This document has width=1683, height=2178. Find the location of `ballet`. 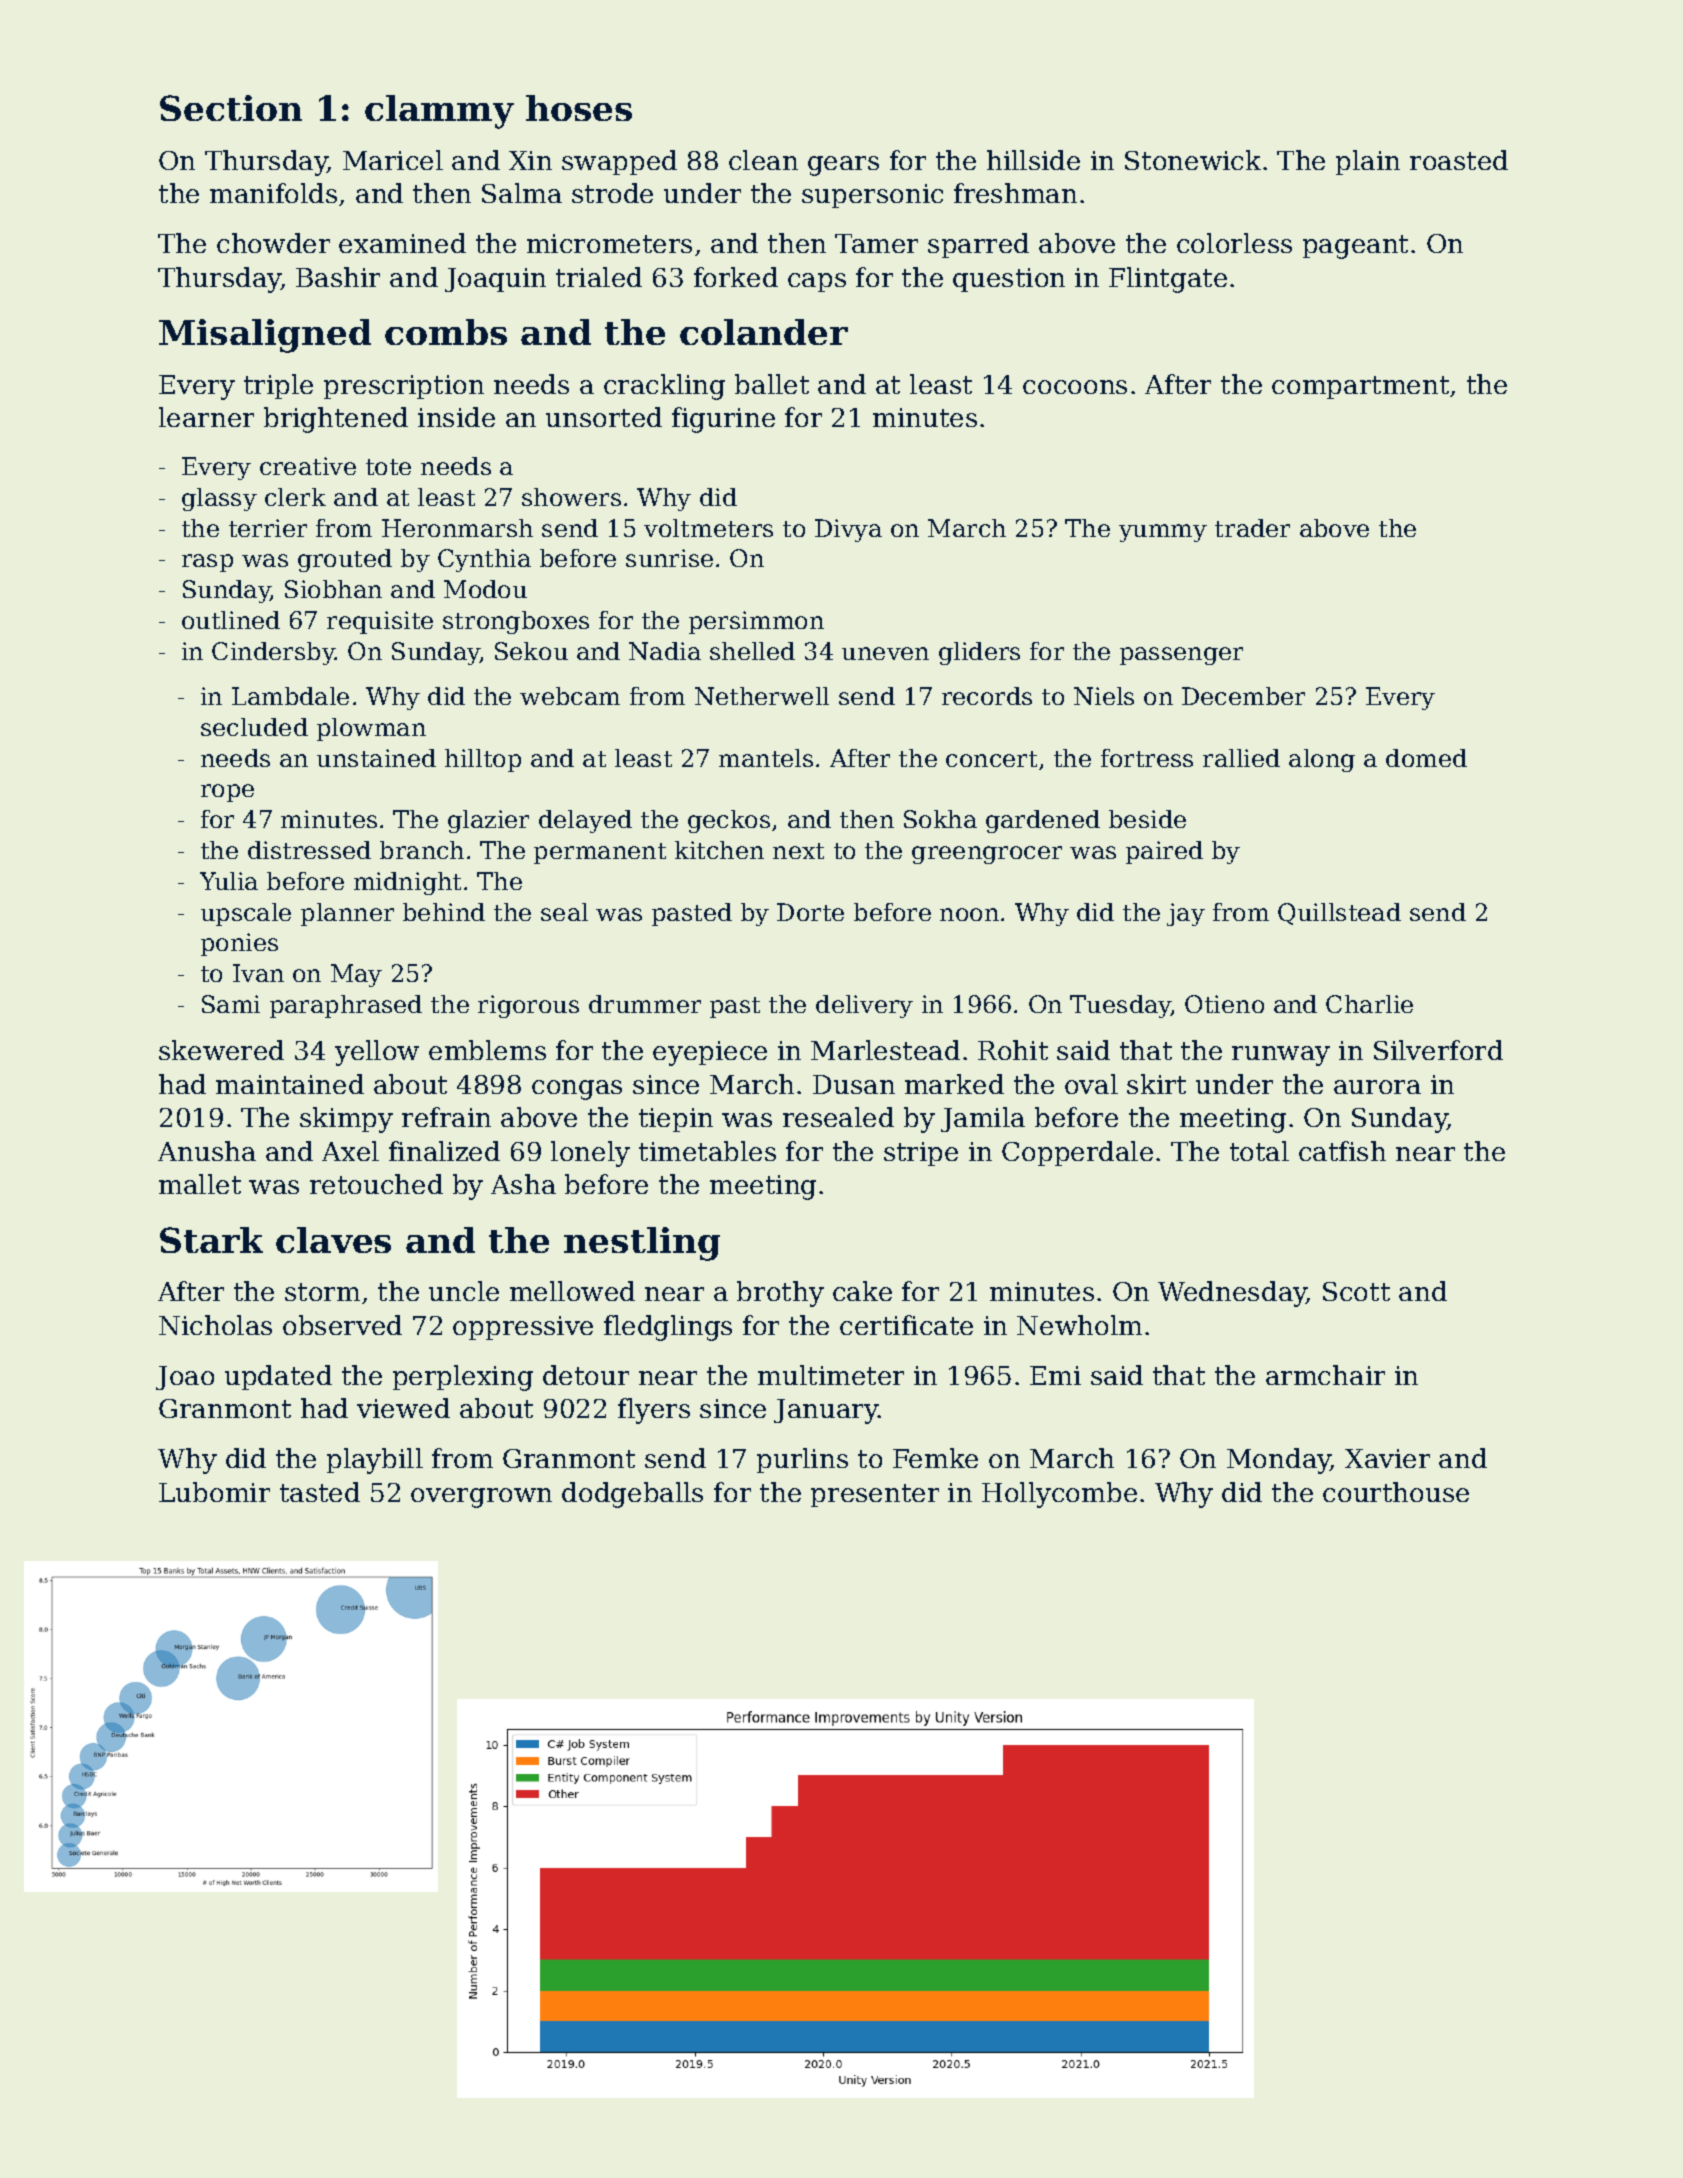

ballet is located at coordinates (772, 384).
